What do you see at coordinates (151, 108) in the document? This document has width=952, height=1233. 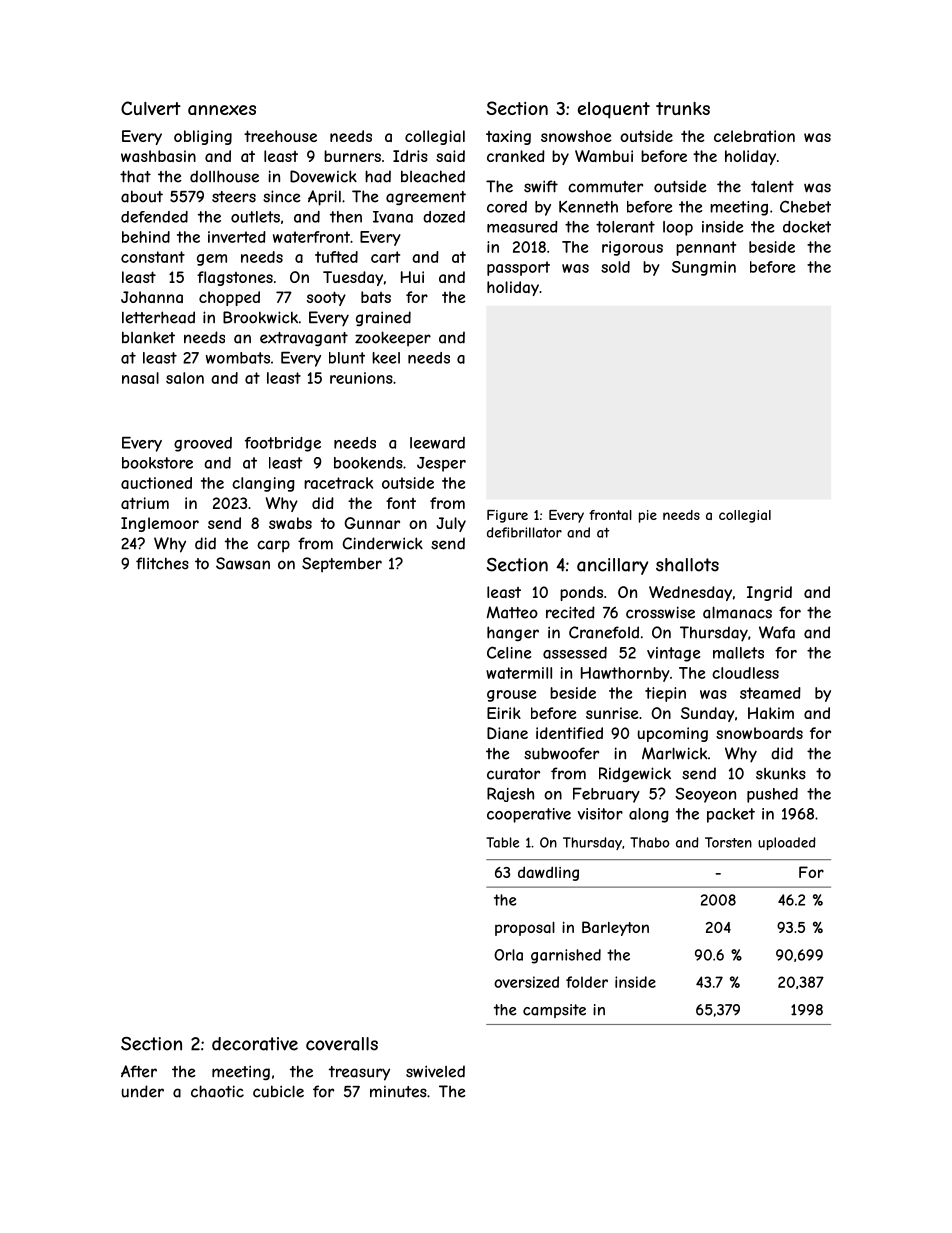 I see `Culvert` at bounding box center [151, 108].
